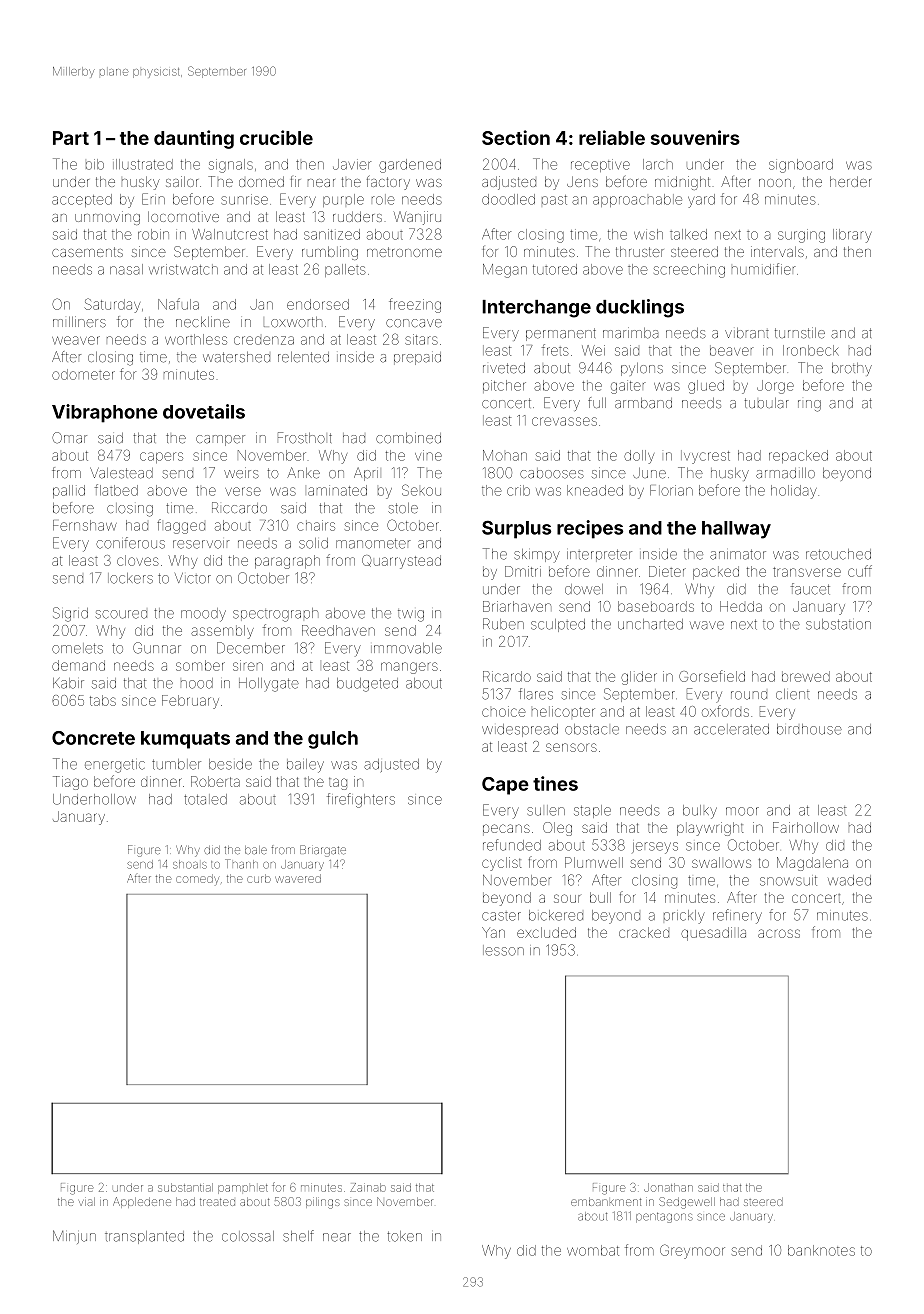 This screenshot has height=1314, width=924. Describe the element at coordinates (710, 829) in the screenshot. I see `playwright` at that location.
